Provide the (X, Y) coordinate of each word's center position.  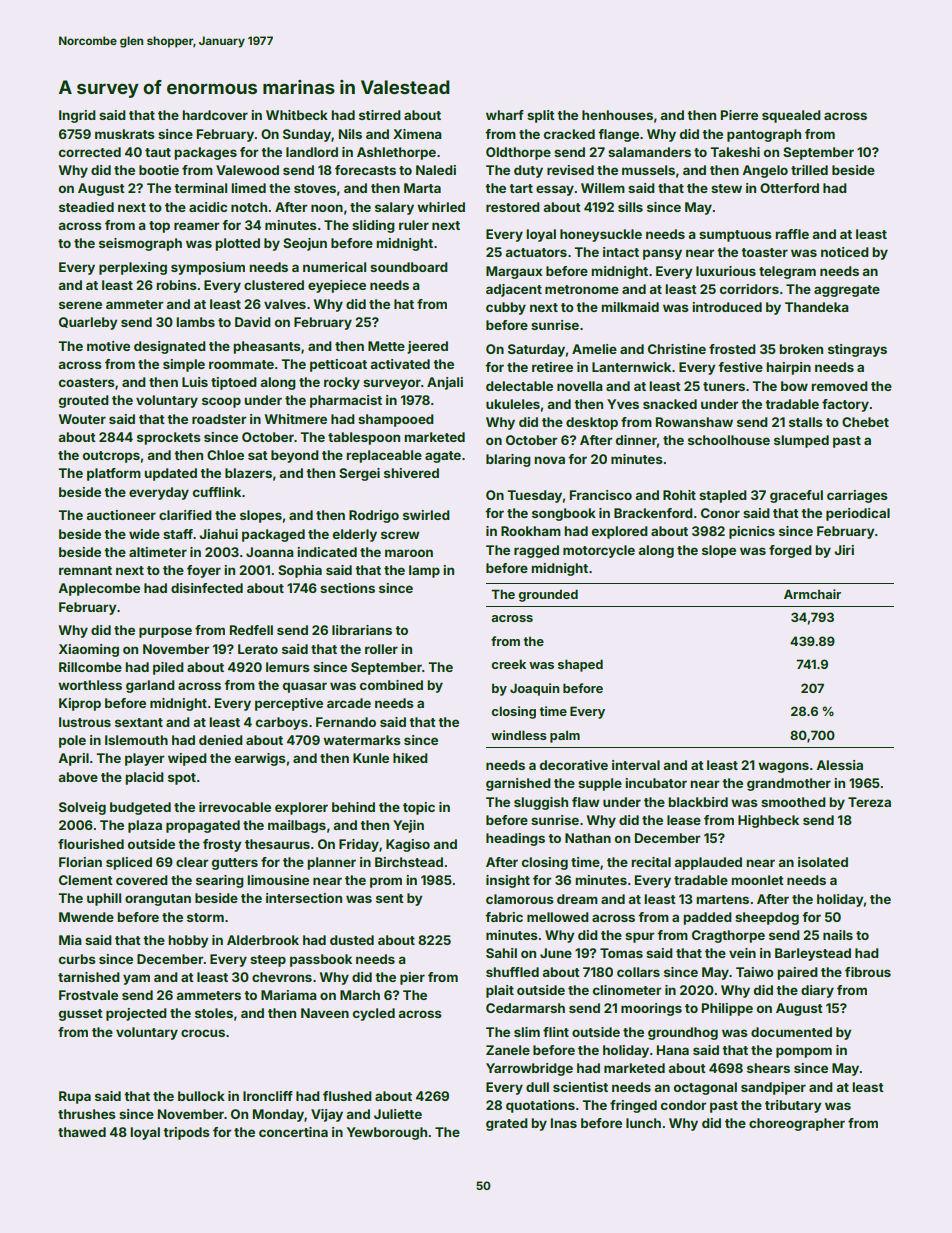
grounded (548, 595)
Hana (673, 1050)
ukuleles (513, 404)
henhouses (617, 115)
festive (740, 367)
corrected (90, 152)
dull (537, 1087)
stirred (380, 115)
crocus (203, 1033)
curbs (77, 959)
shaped (580, 665)
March (360, 995)
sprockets (169, 438)
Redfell (251, 630)
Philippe (727, 1009)
